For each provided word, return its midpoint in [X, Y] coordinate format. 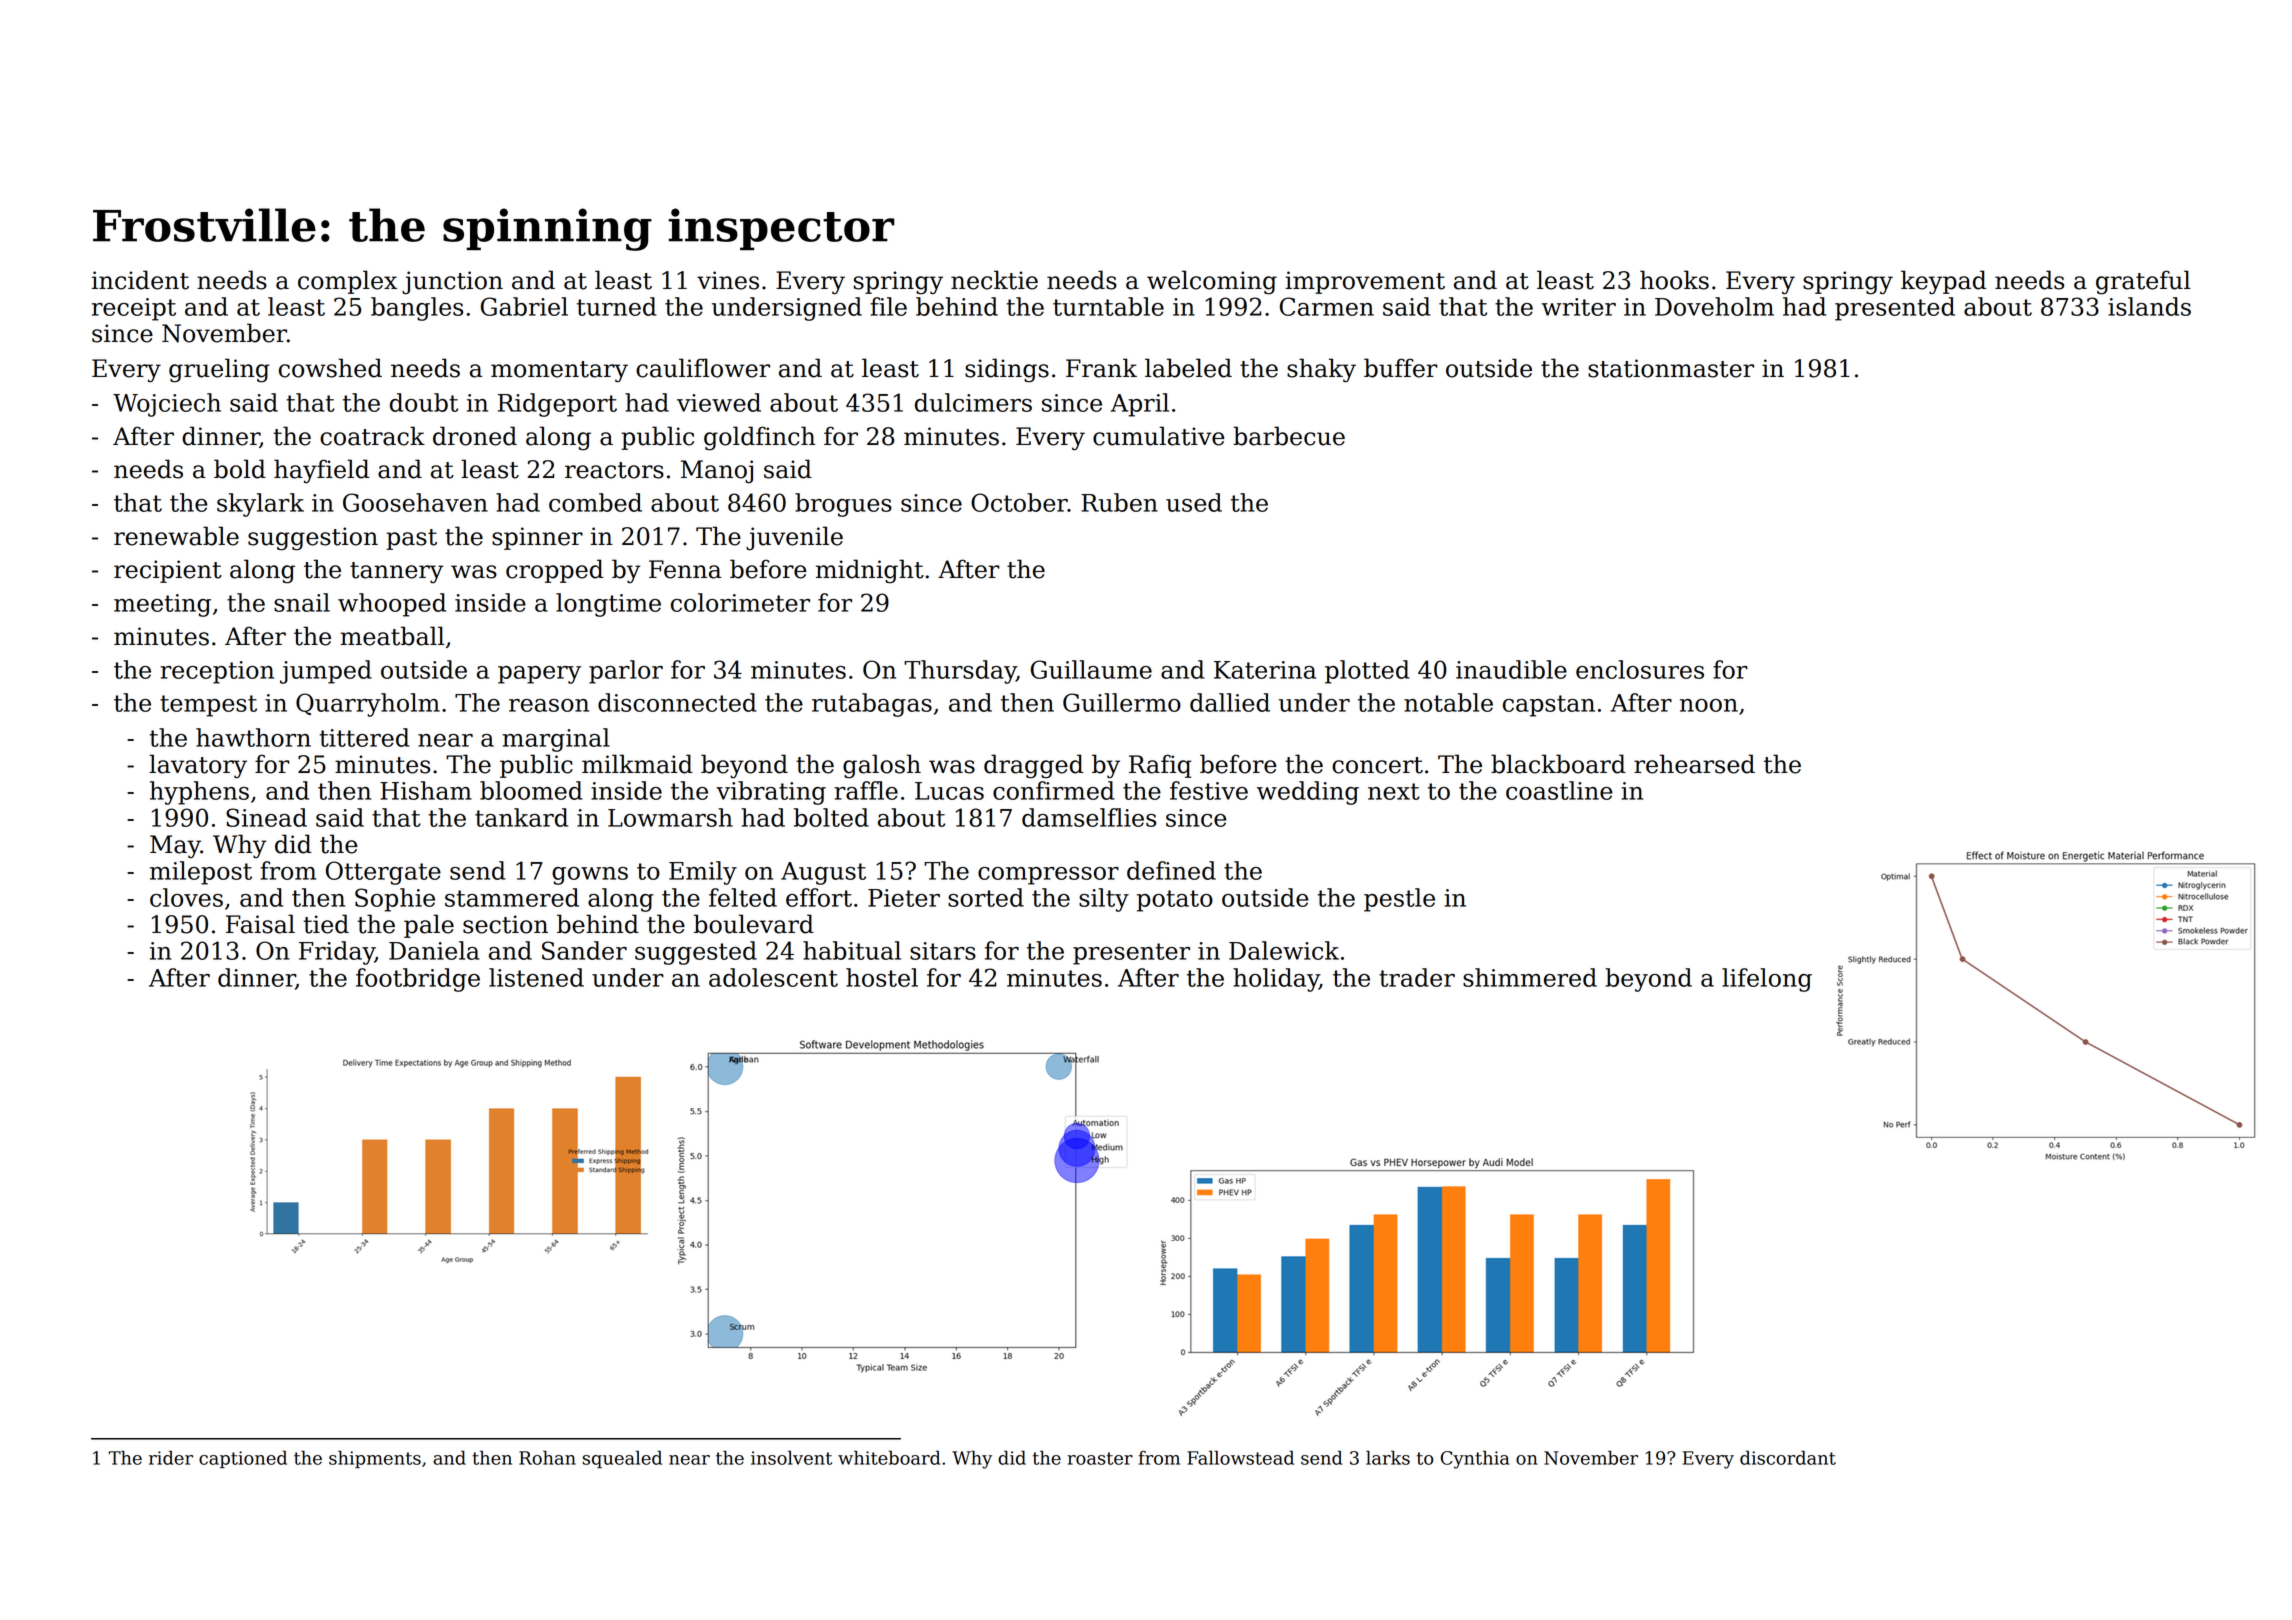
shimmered [1530, 977]
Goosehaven [415, 502]
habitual [852, 950]
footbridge [418, 980]
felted [743, 897]
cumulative [1159, 436]
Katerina [1265, 670]
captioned [243, 1459]
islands [2149, 306]
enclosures [1640, 669]
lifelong [1767, 980]
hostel [882, 977]
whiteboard [889, 1457]
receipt [134, 309]
